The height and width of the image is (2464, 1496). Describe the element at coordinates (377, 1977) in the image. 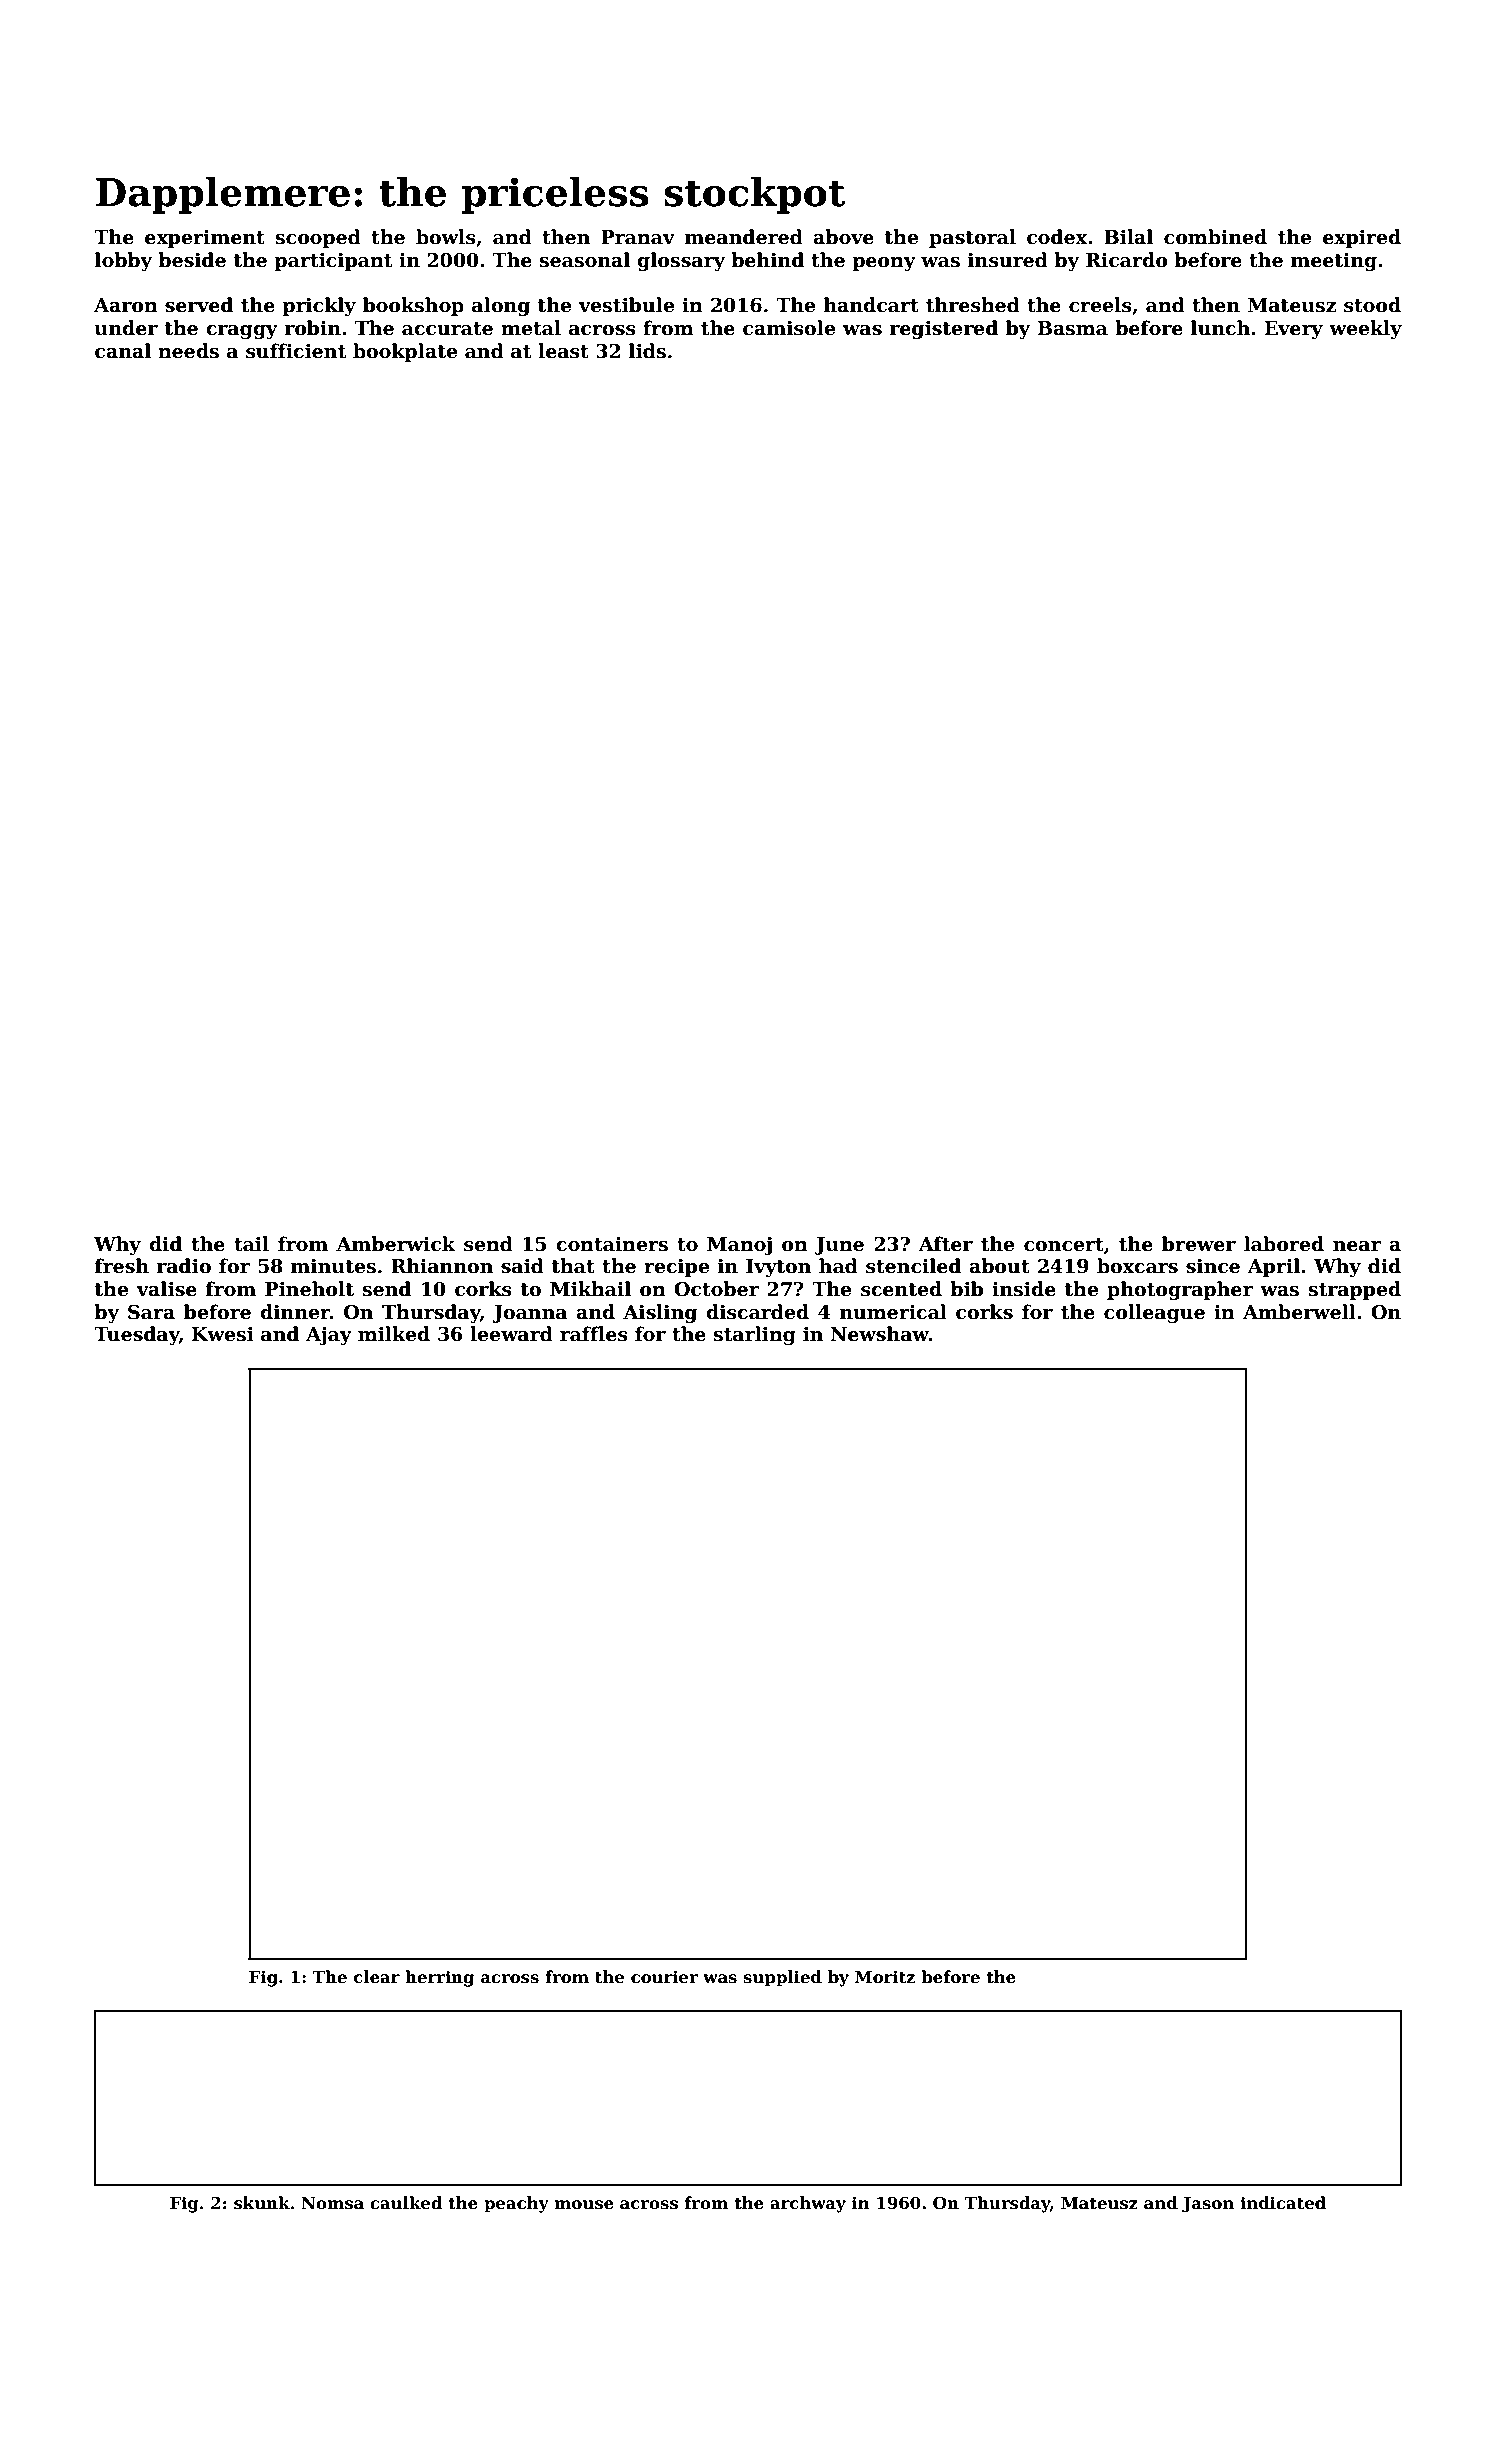

I see `clear` at that location.
